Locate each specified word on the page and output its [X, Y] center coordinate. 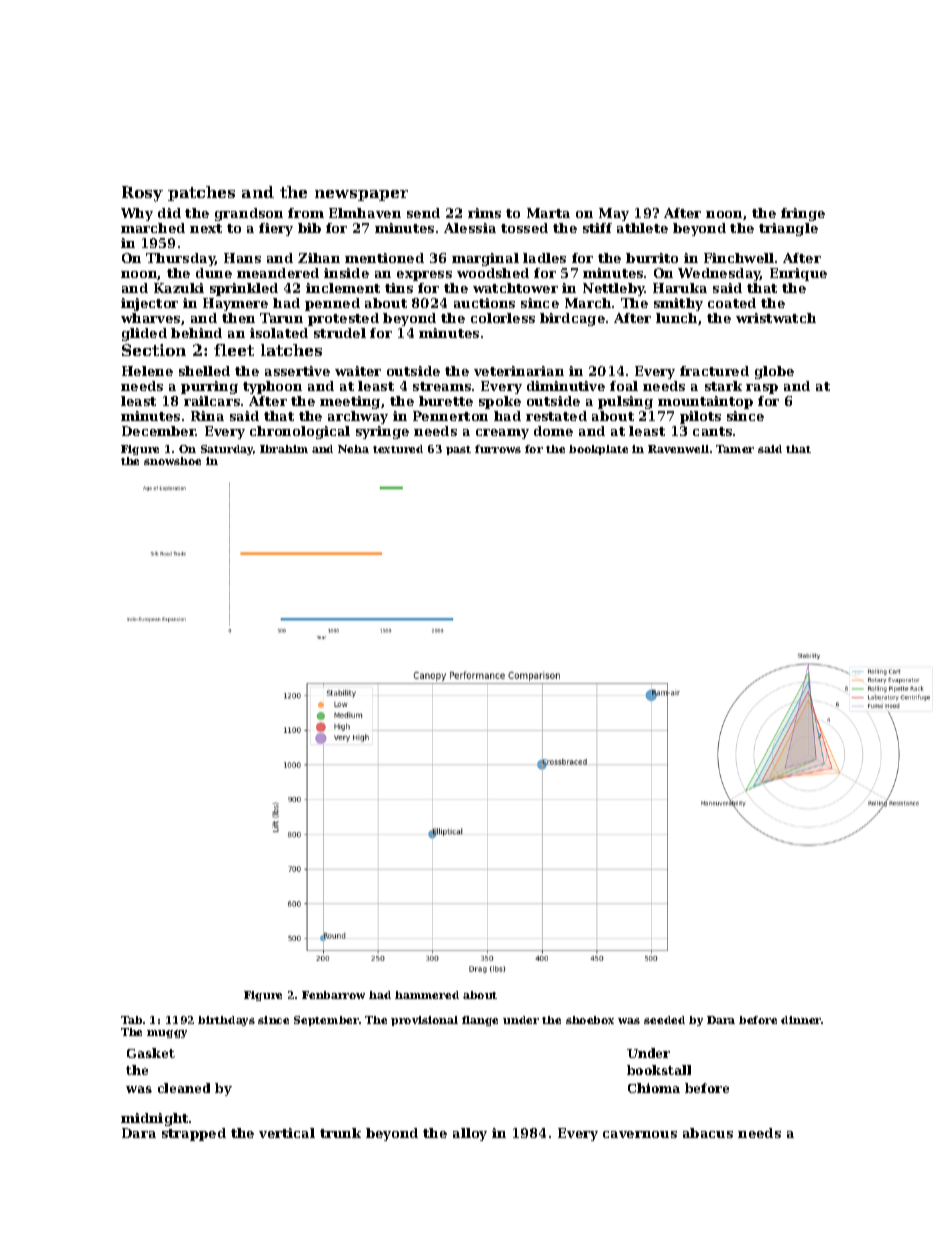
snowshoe [172, 461]
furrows [498, 449]
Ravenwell [678, 449]
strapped [194, 1134]
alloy [470, 1134]
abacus [708, 1133]
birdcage [572, 319]
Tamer [735, 449]
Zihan [319, 258]
